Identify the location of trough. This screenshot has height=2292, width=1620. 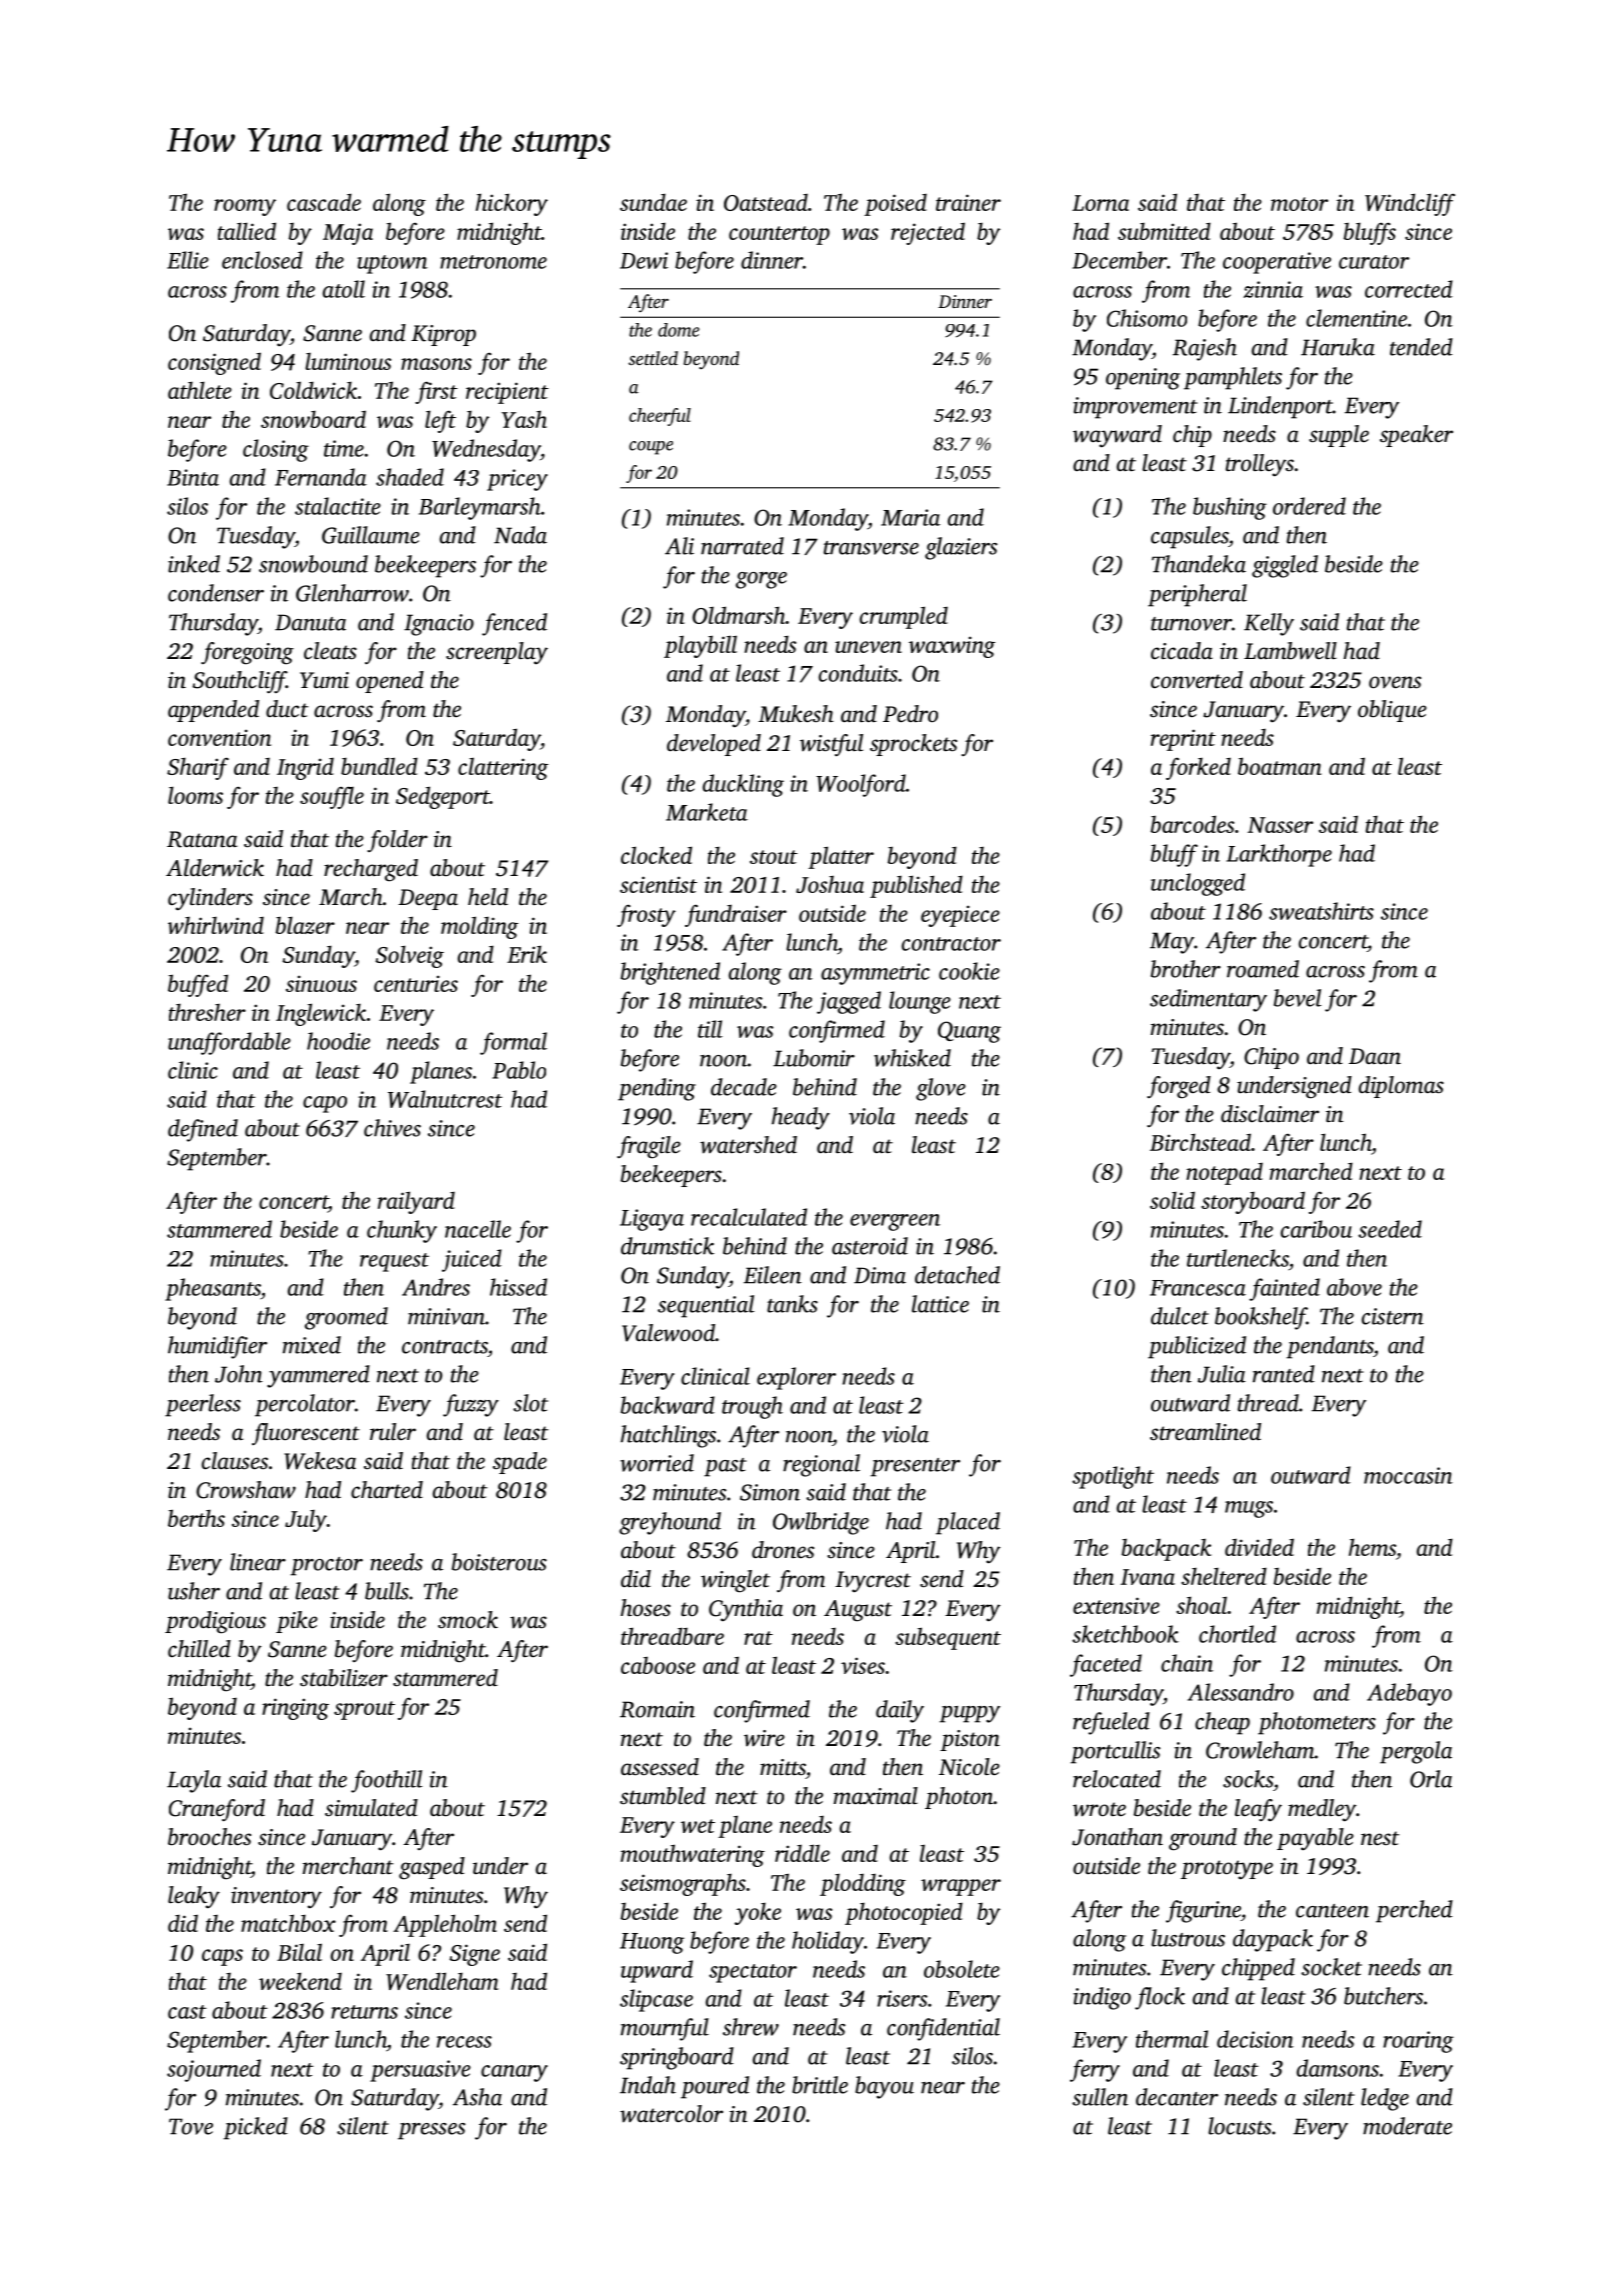
(752, 1407).
